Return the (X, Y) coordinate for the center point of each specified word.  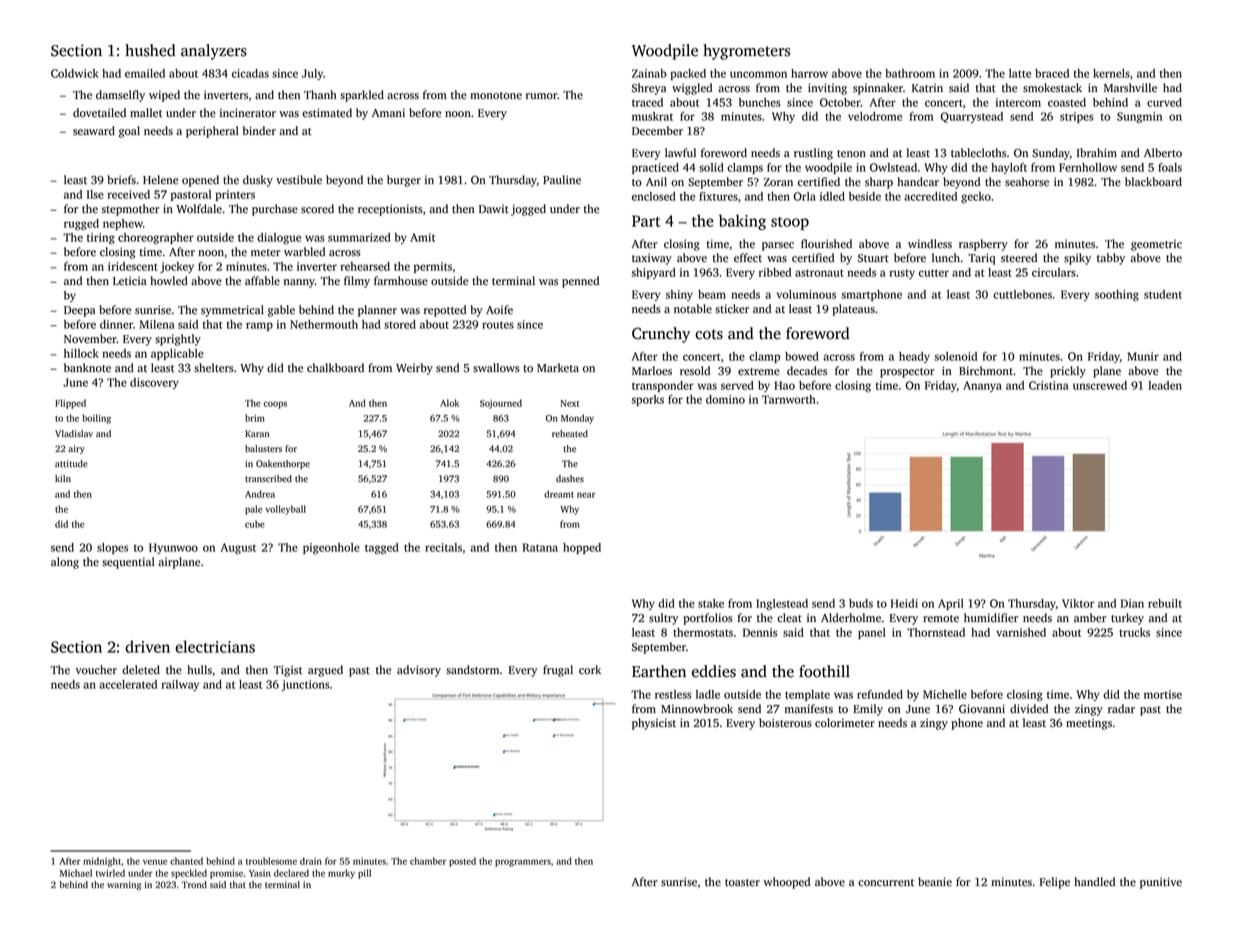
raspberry (983, 245)
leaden (1165, 385)
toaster (742, 883)
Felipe (1054, 883)
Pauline (562, 180)
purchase (275, 210)
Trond (194, 884)
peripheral (212, 132)
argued (325, 671)
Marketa (558, 368)
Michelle (945, 694)
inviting (827, 89)
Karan (257, 433)
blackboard (1153, 182)
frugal (558, 671)
